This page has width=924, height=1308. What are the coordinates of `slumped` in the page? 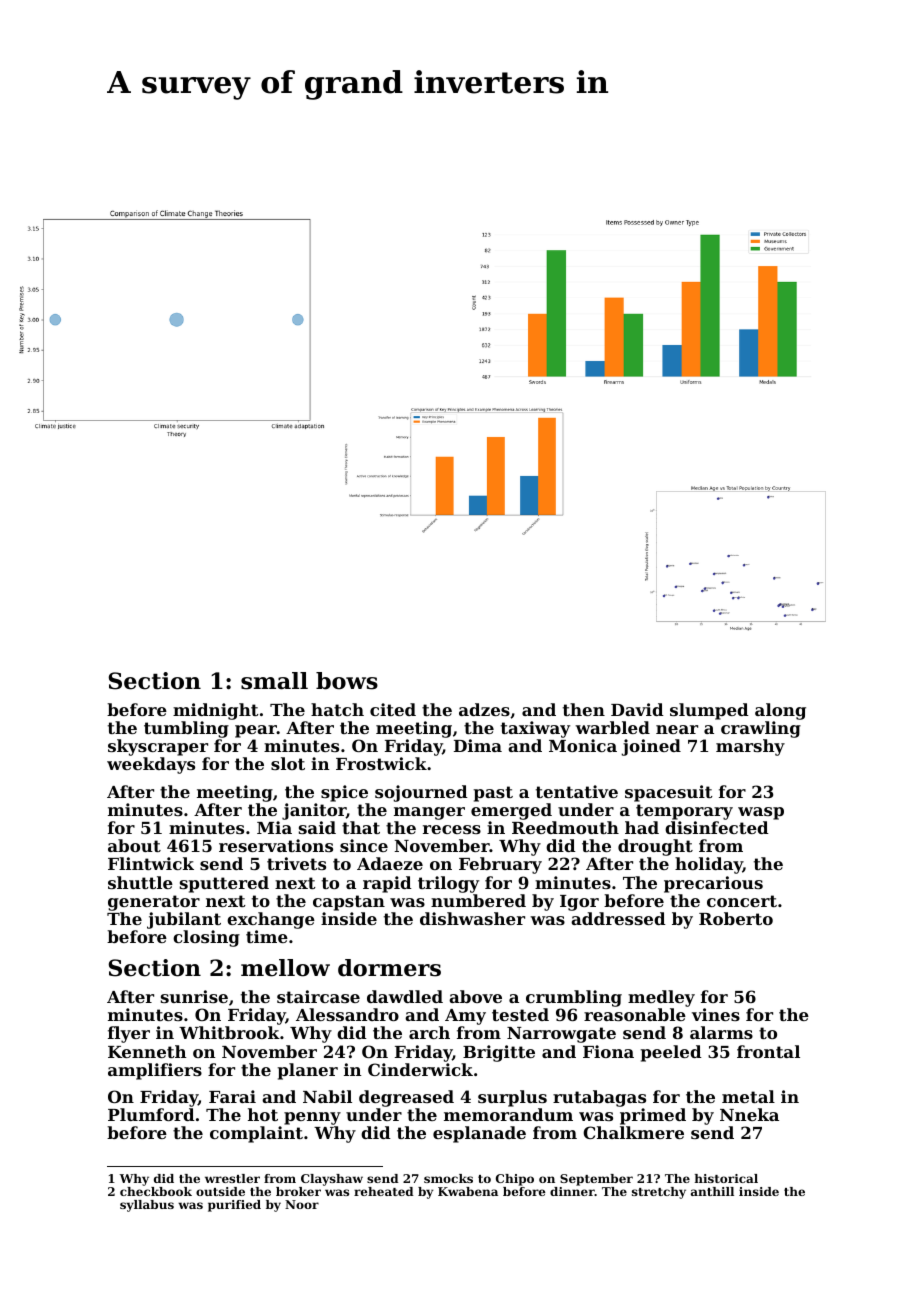 It's located at (709, 711).
